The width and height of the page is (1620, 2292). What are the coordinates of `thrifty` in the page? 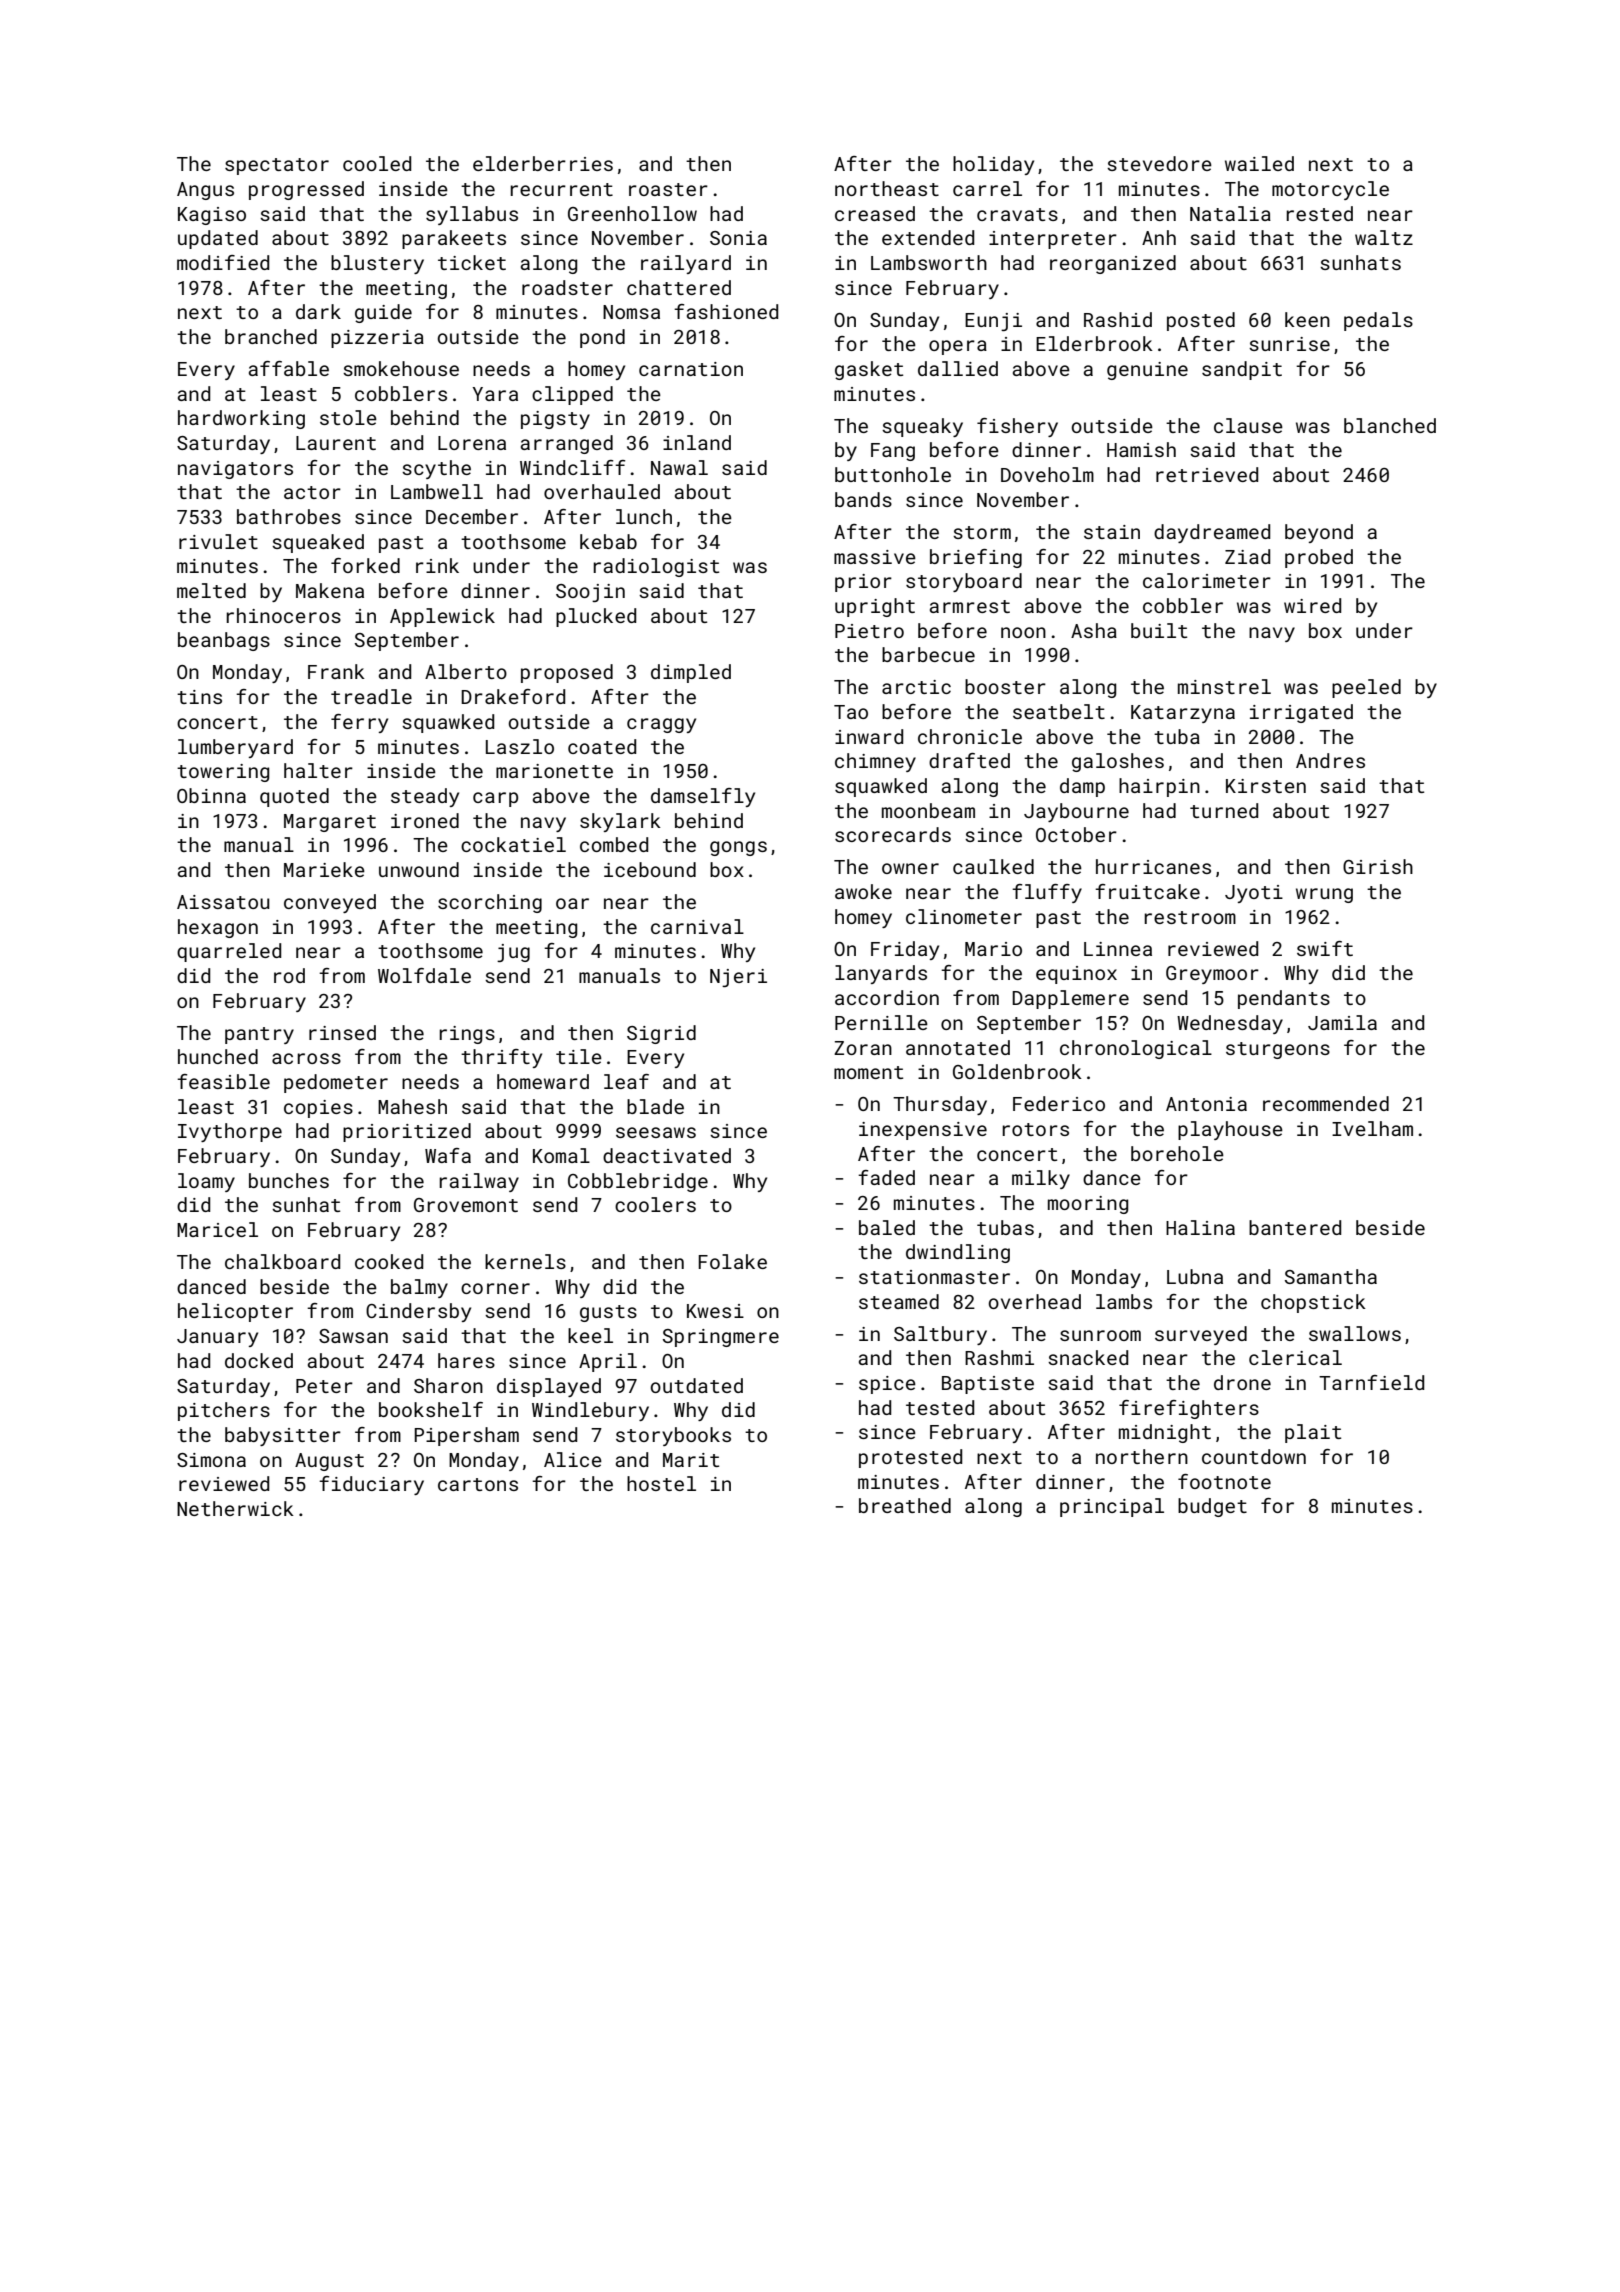 It's located at (501, 1058).
